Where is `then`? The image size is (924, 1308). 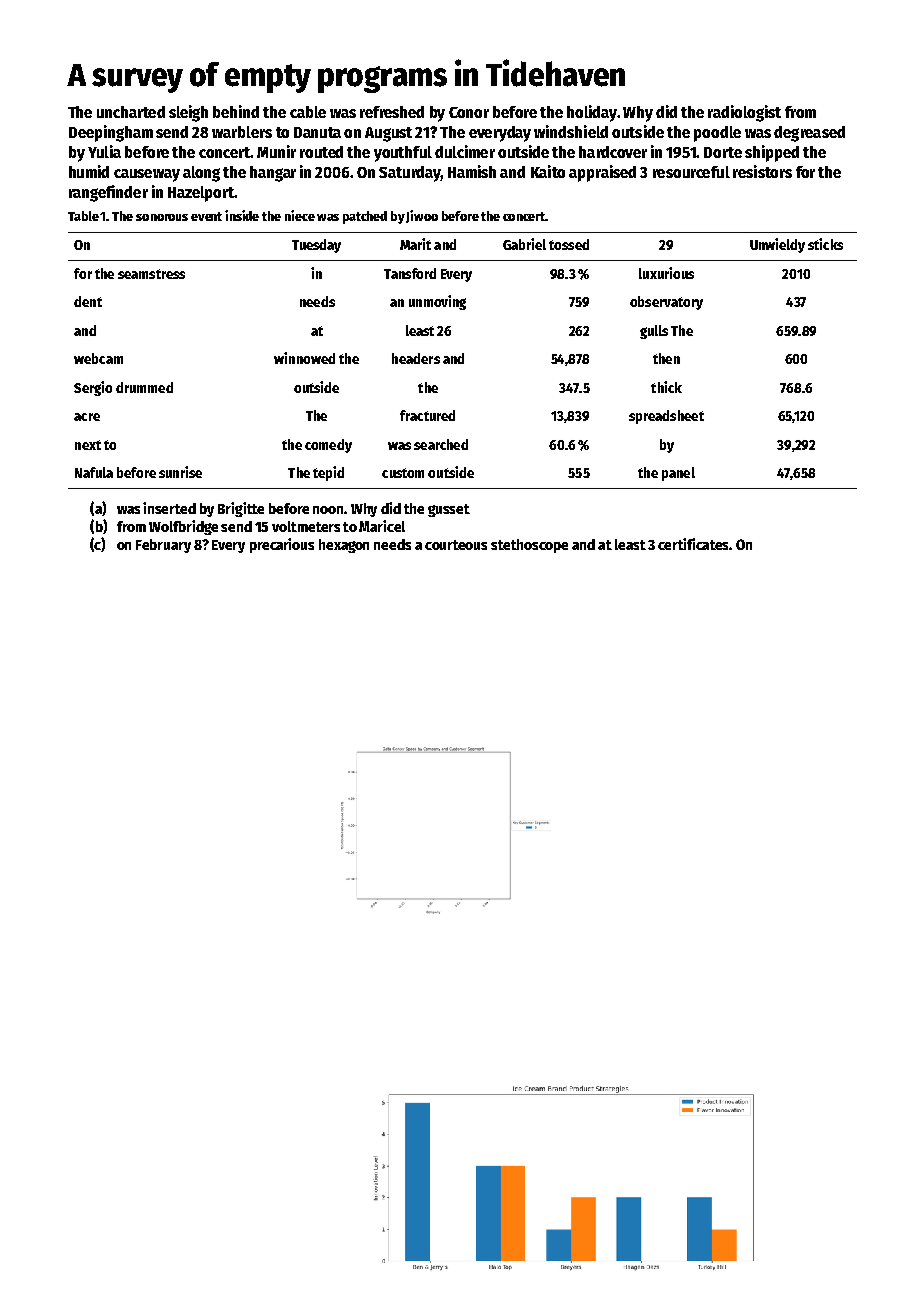
then is located at coordinates (666, 358).
